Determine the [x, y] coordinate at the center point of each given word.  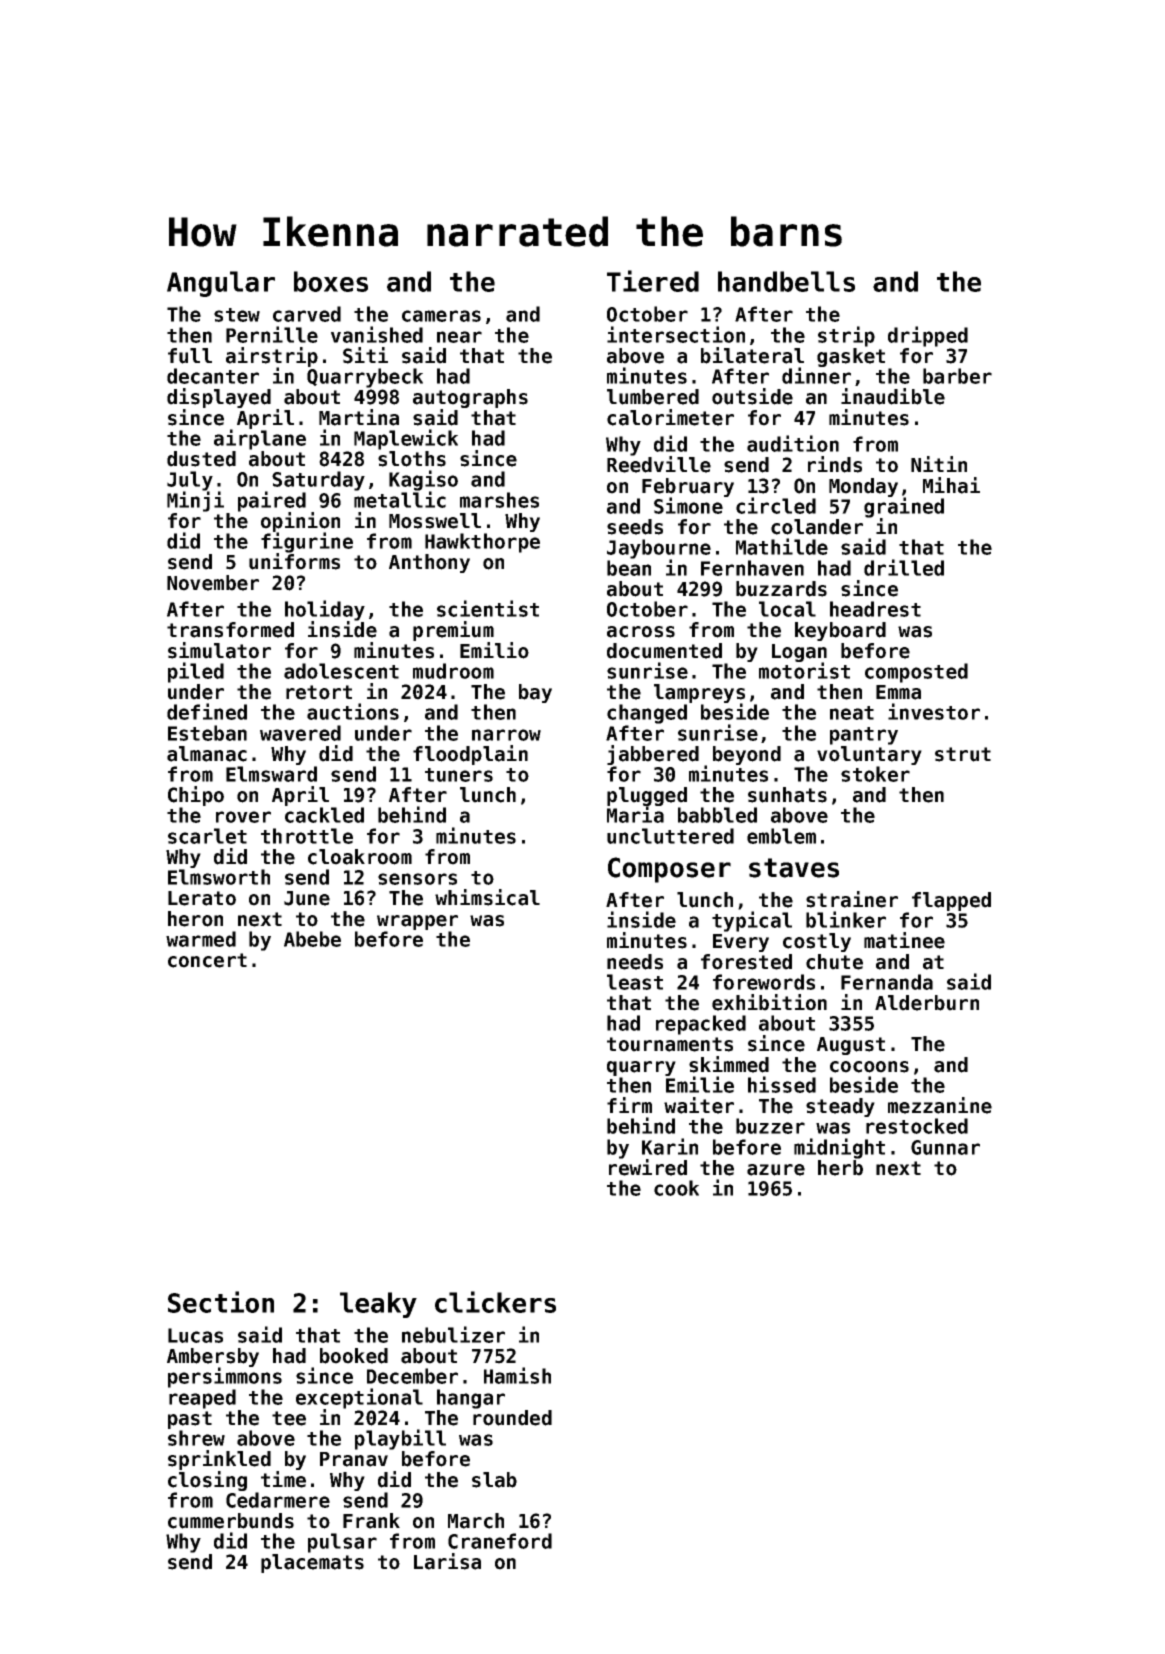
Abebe [312, 939]
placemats [312, 1563]
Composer [669, 870]
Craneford [500, 1541]
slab [494, 1480]
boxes [331, 281]
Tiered [653, 281]
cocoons [869, 1067]
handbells [786, 281]
